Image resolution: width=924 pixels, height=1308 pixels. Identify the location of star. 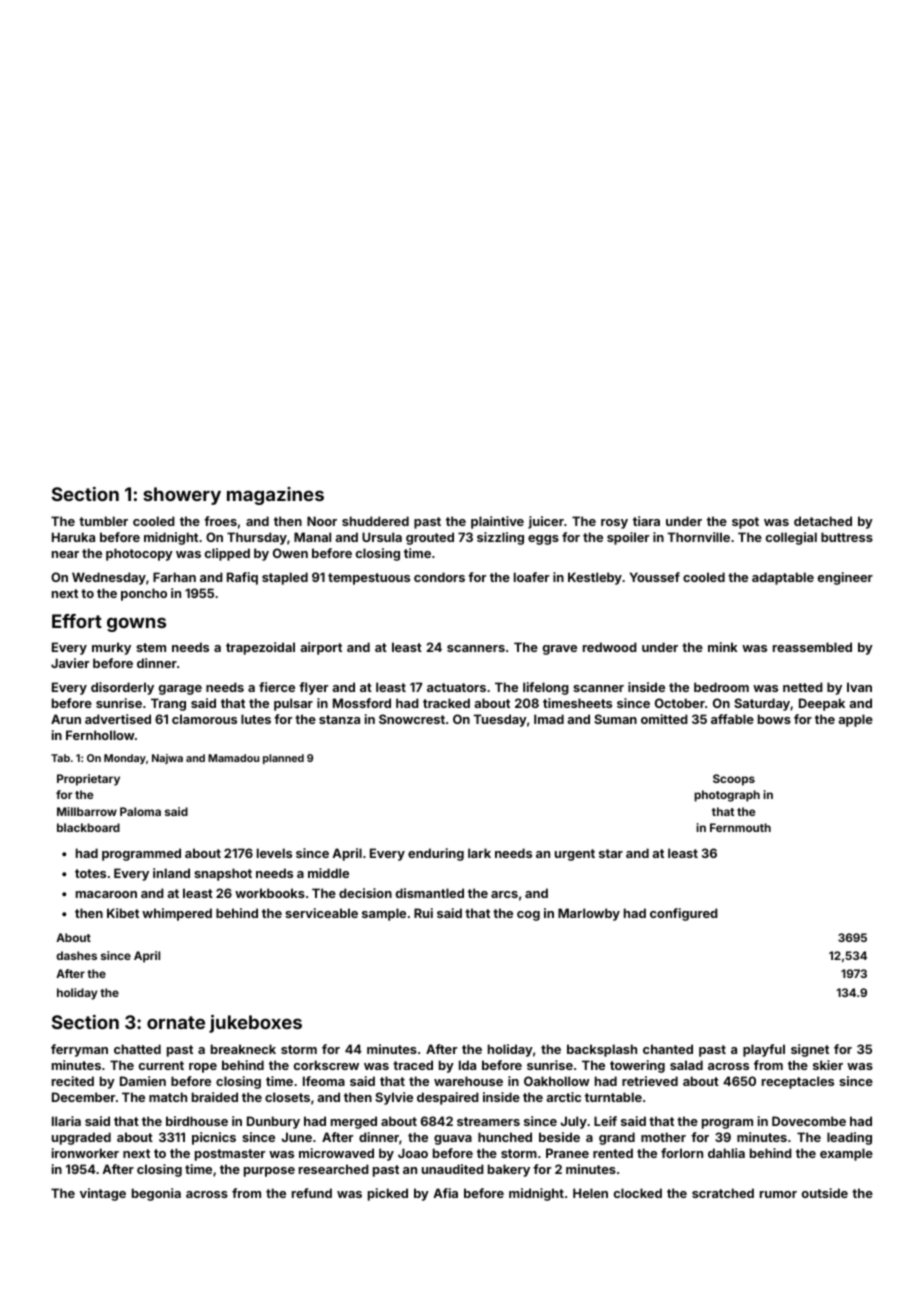
(611, 853).
